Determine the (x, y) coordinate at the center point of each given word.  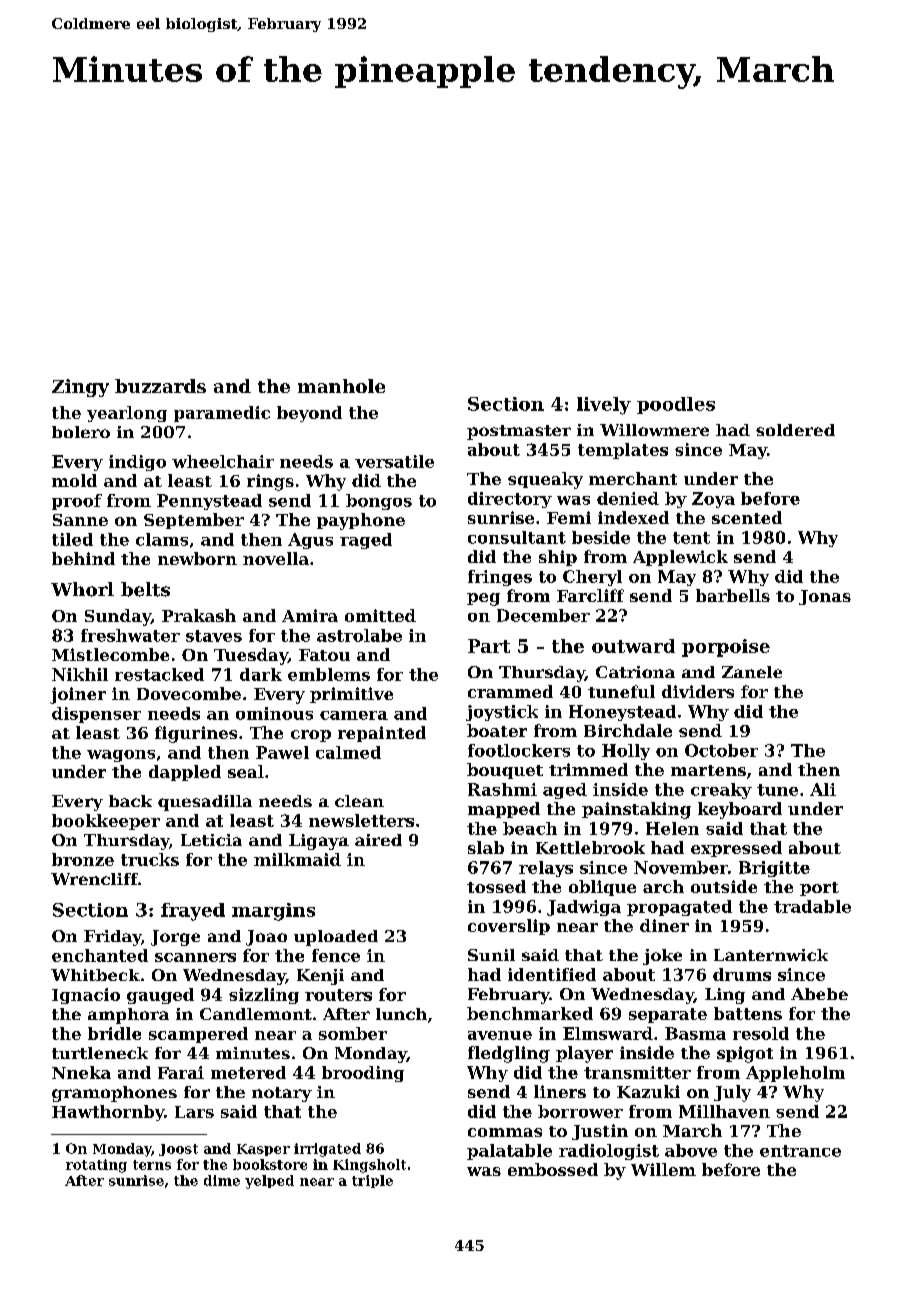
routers (338, 995)
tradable (812, 906)
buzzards (160, 386)
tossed (496, 886)
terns (152, 1165)
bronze (83, 859)
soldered (795, 430)
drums (742, 974)
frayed (193, 912)
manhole (341, 386)
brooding (363, 1074)
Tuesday (251, 656)
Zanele (752, 672)
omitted (380, 615)
